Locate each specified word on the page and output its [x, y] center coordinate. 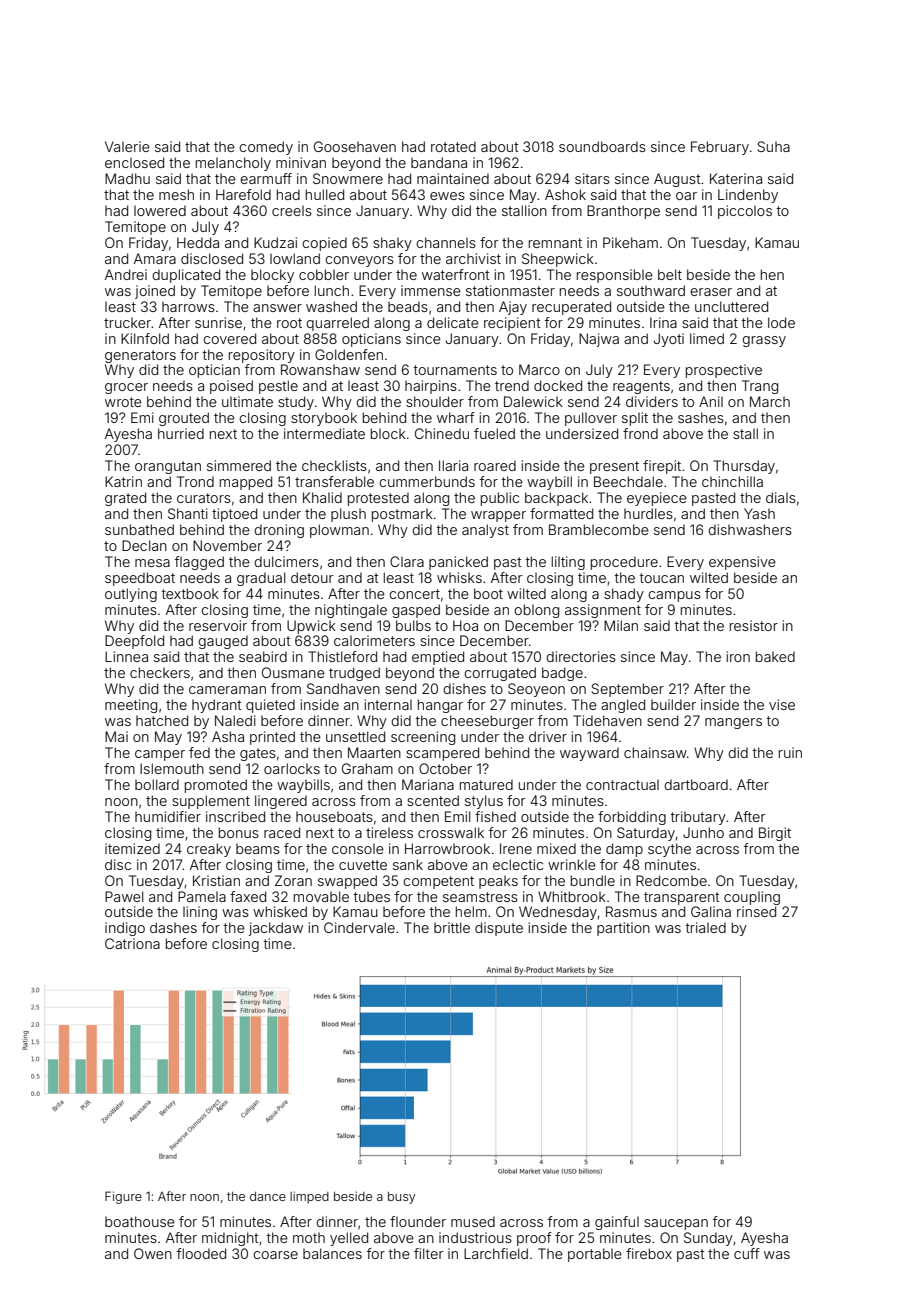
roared [495, 465]
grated [125, 499]
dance [268, 1196]
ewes [447, 196]
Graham [367, 768]
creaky [209, 850]
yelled [349, 1239]
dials [781, 497]
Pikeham [630, 242]
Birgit [775, 834]
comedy [266, 148]
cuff [747, 1253]
